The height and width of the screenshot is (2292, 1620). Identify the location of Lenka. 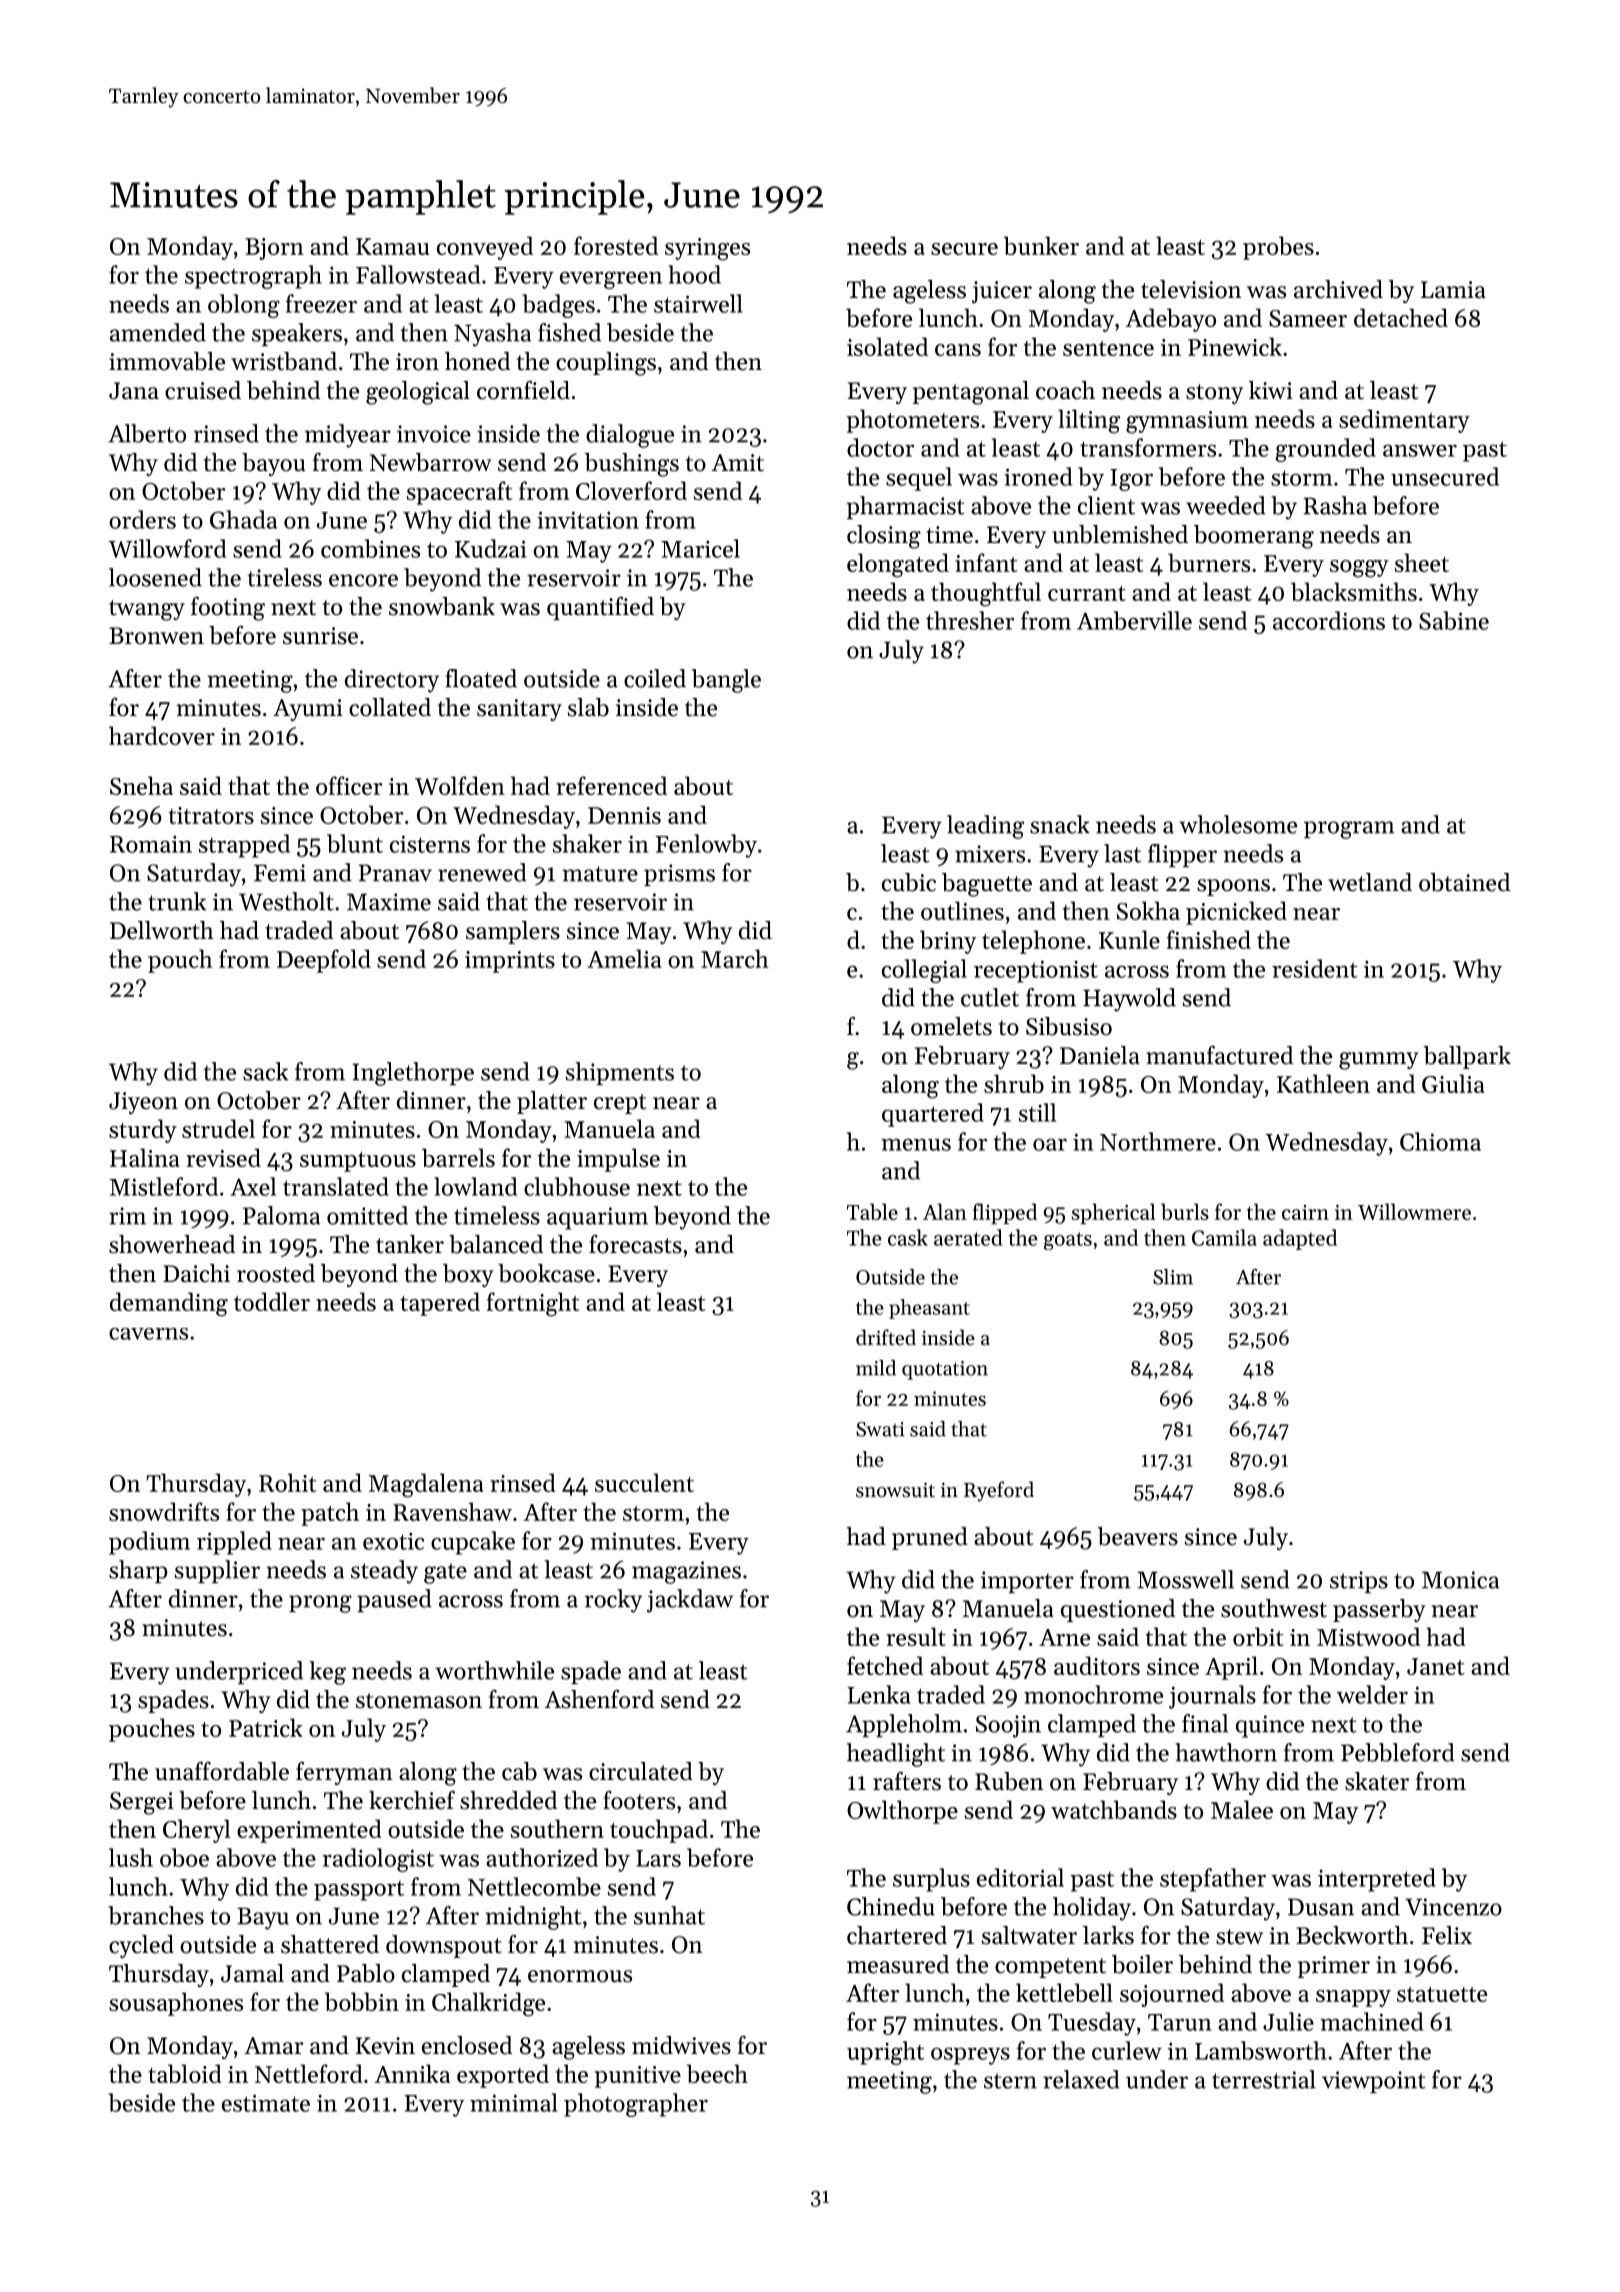
(879, 1694).
